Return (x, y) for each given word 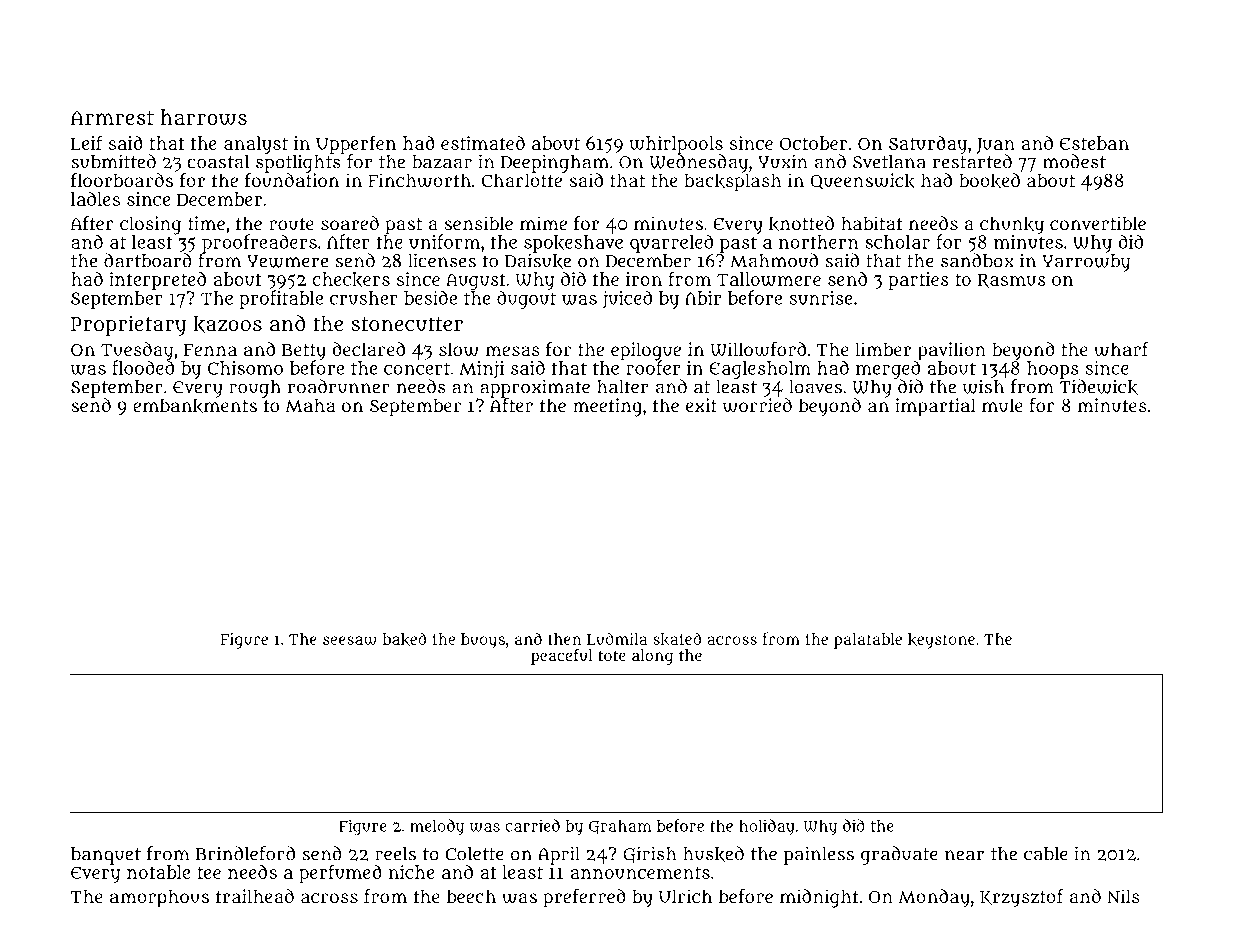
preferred (584, 898)
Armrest (112, 118)
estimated (483, 143)
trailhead (255, 896)
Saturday (928, 145)
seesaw (350, 640)
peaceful (562, 656)
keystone (941, 641)
